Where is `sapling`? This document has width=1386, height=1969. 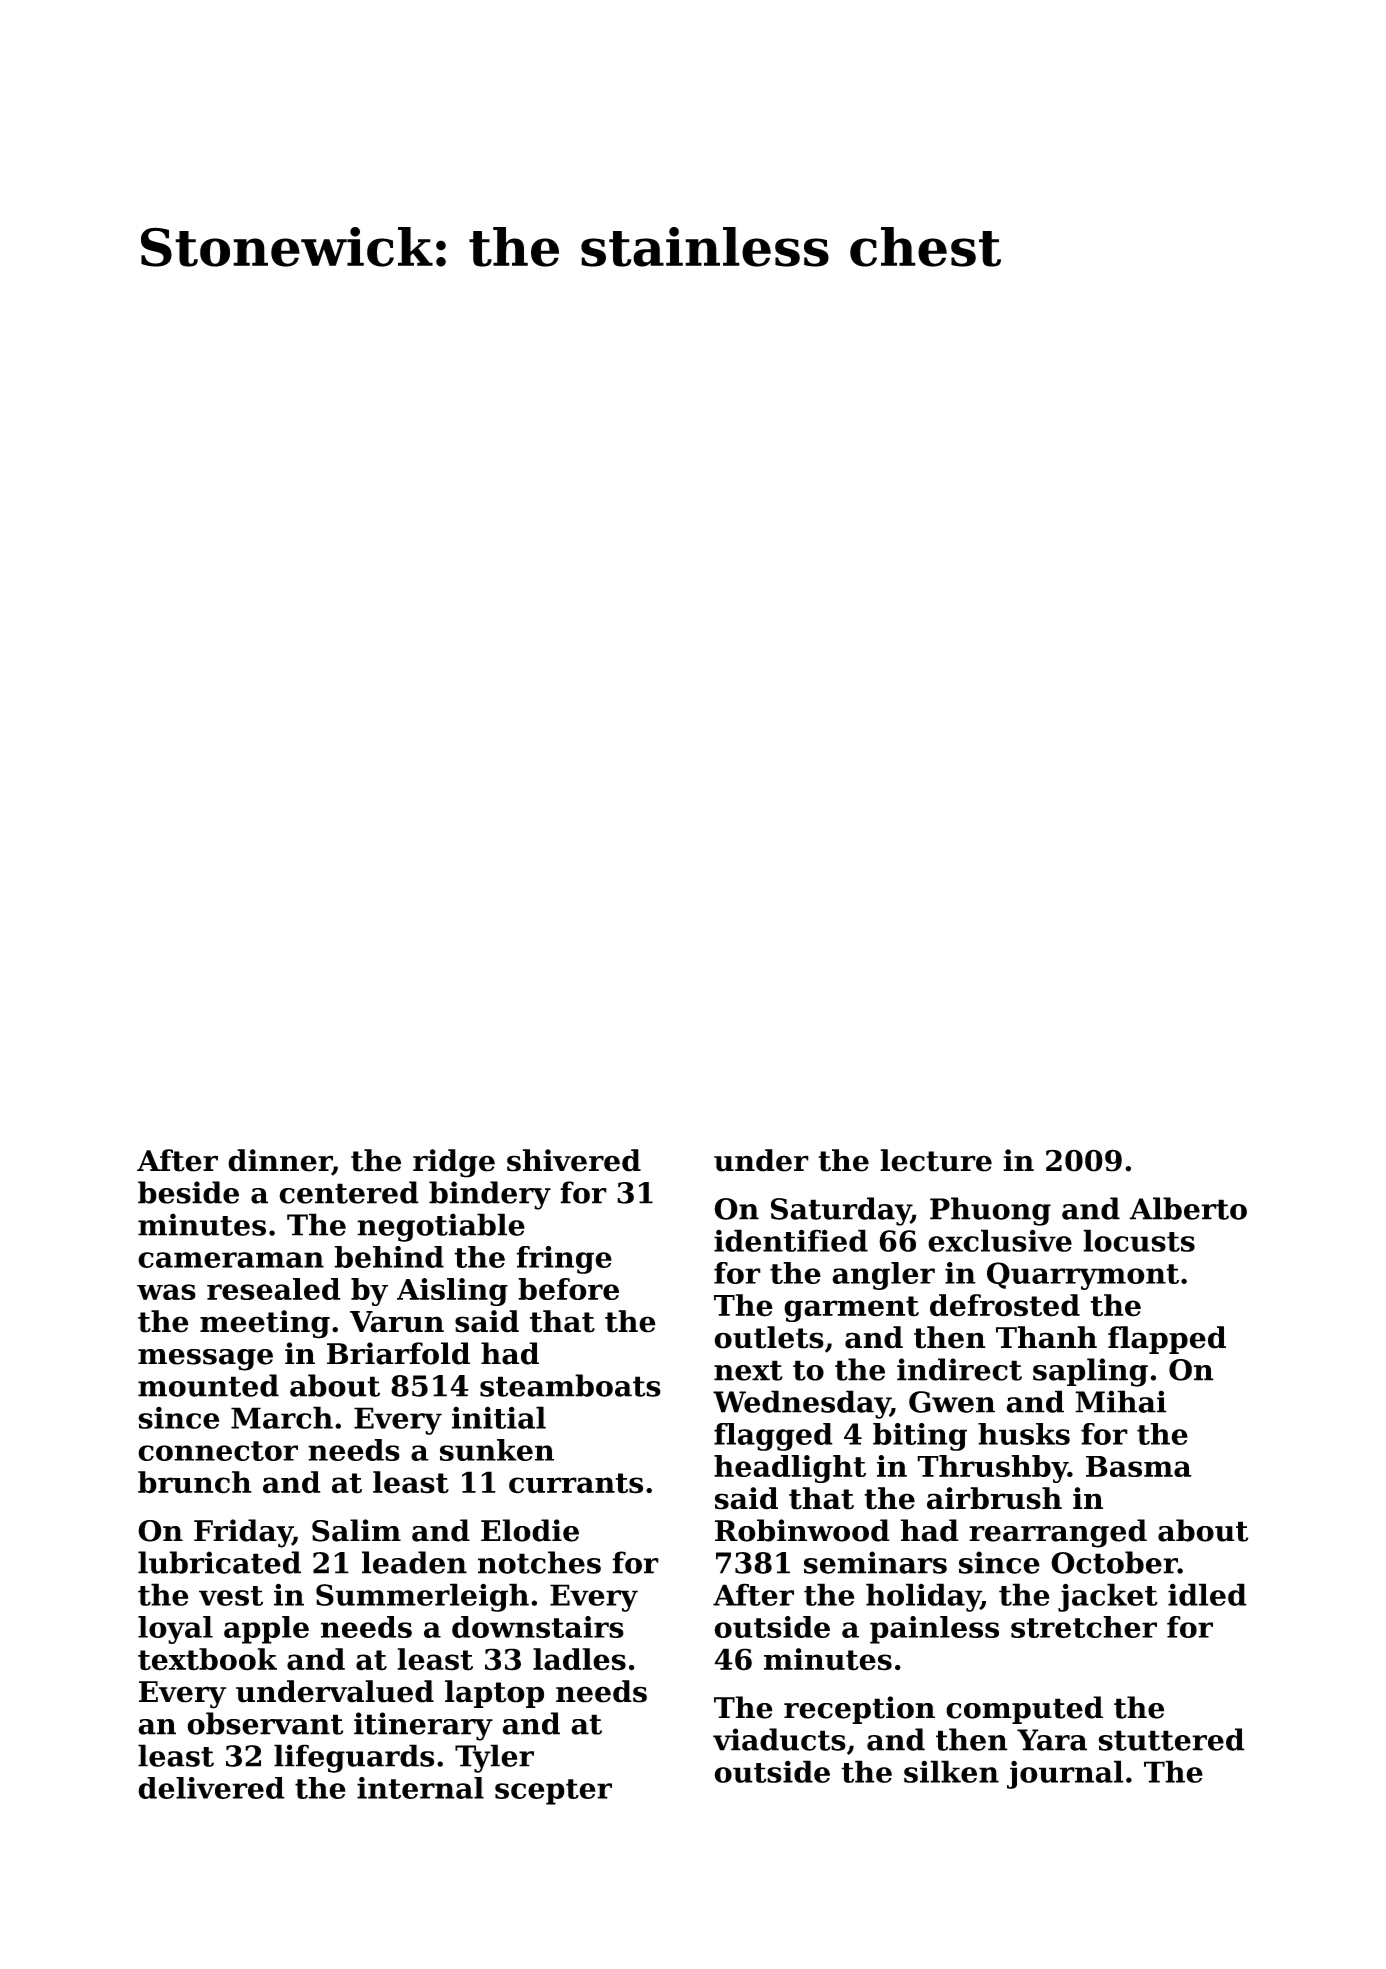 sapling is located at coordinates (1090, 1372).
